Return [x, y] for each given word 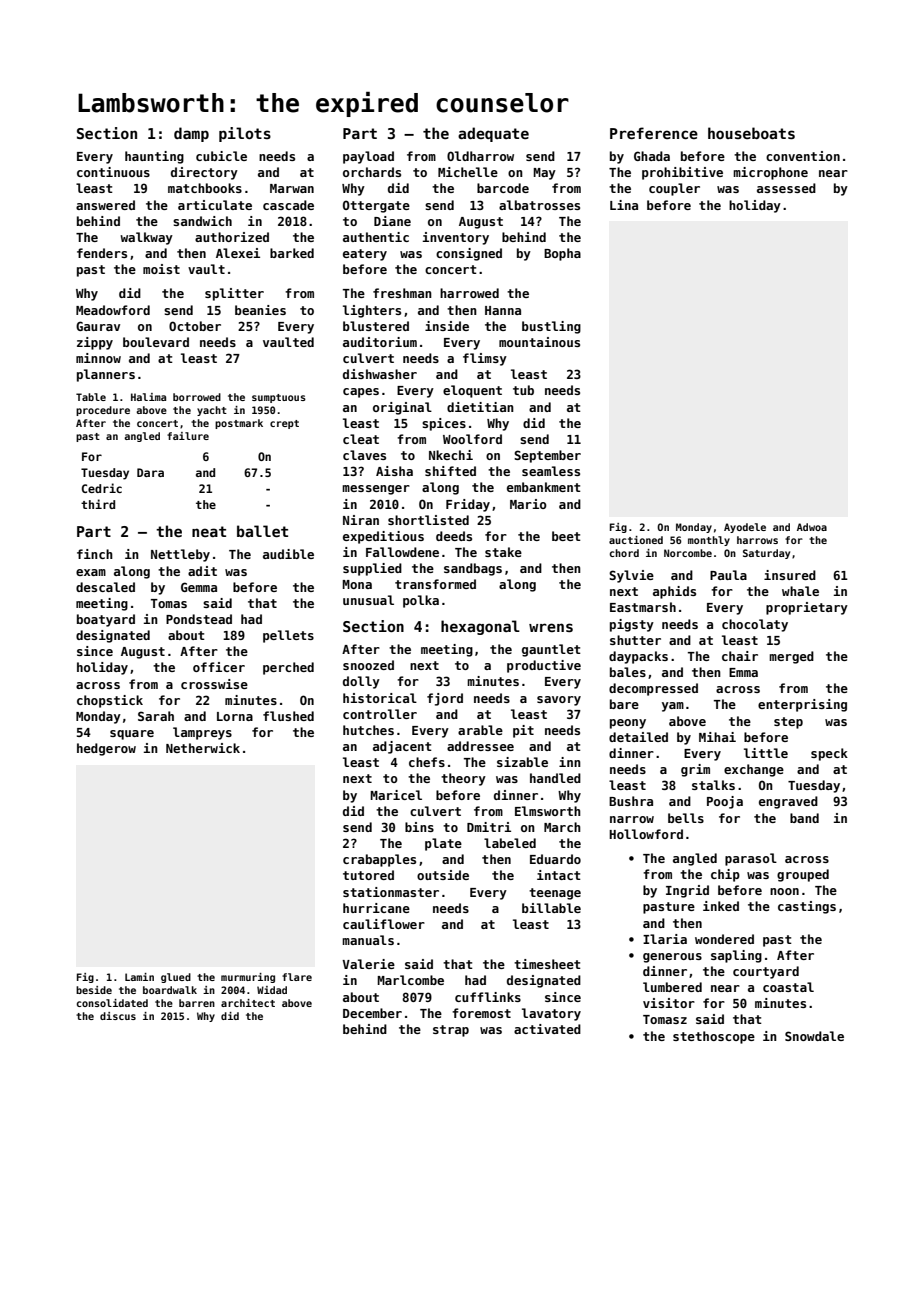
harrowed [469, 293]
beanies [260, 310]
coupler [674, 189]
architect [248, 1003]
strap [451, 1031]
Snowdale [814, 1036]
